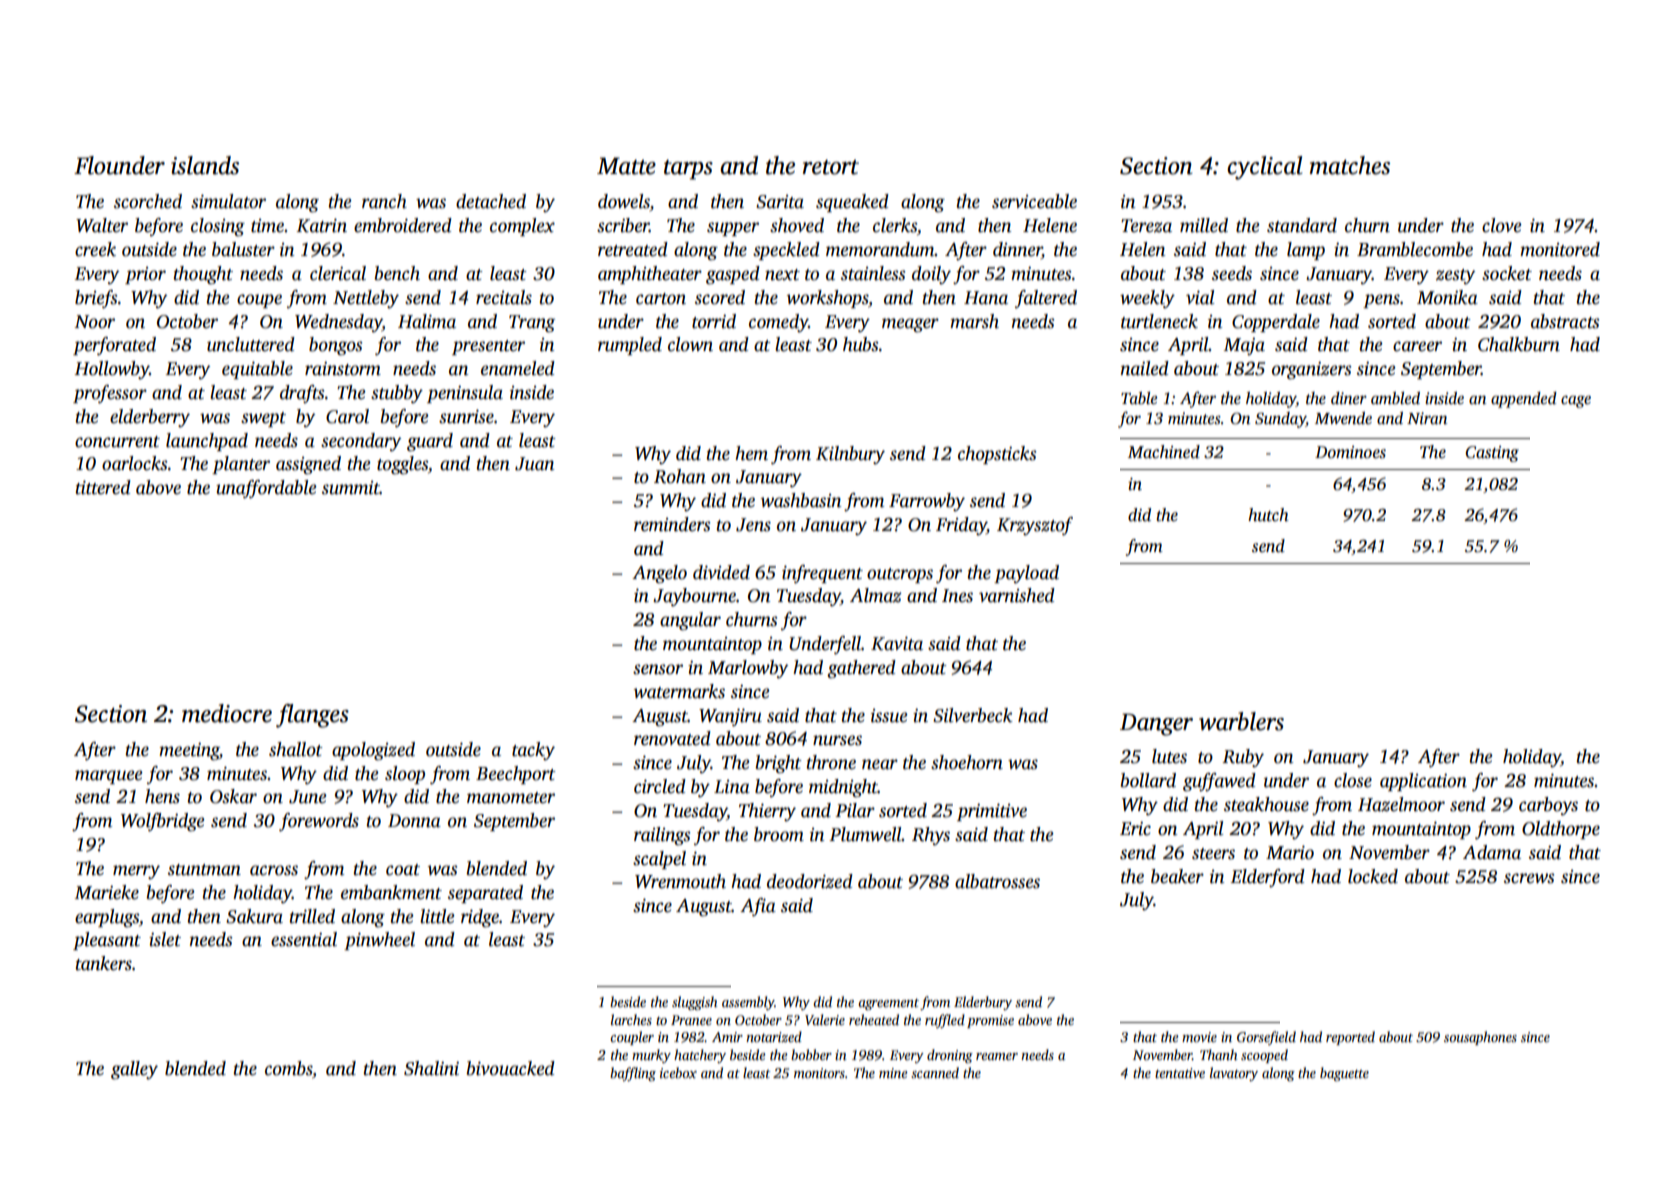 Image resolution: width=1675 pixels, height=1185 pixels. I want to click on Kavita, so click(897, 644).
